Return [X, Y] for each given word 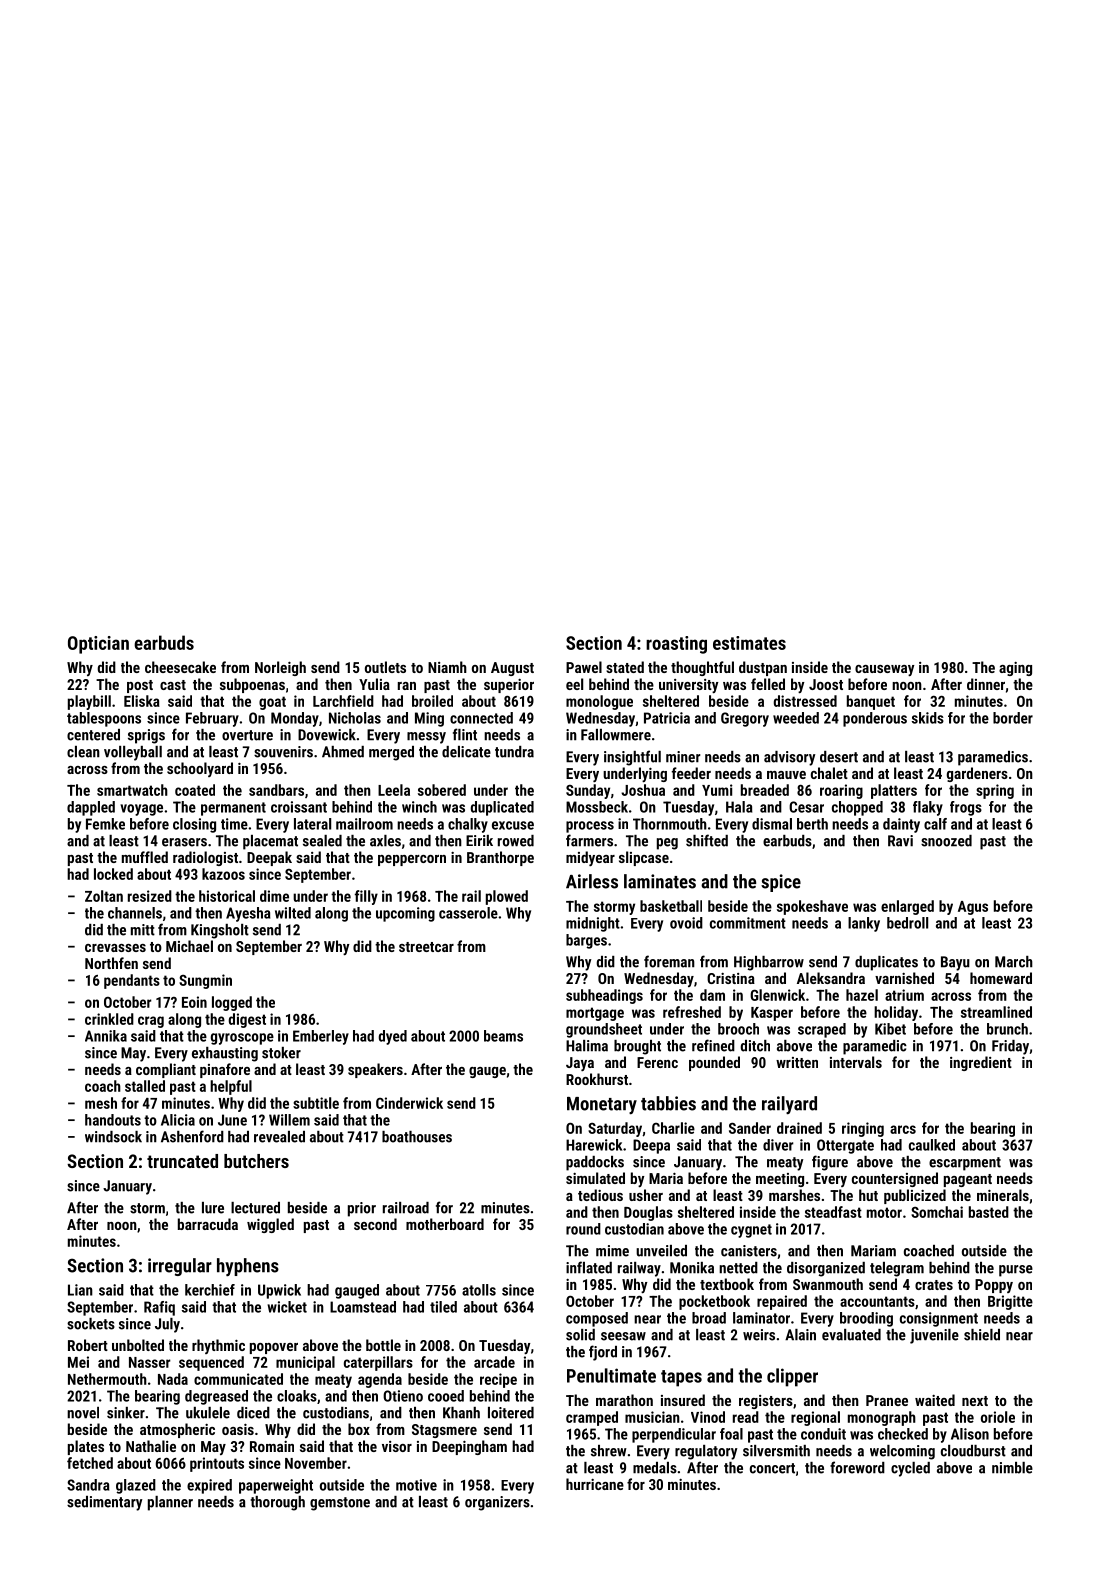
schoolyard [200, 769]
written [797, 1062]
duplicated [502, 808]
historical [227, 896]
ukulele [208, 1413]
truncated [182, 1161]
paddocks [595, 1163]
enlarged [907, 907]
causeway [885, 670]
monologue [599, 702]
